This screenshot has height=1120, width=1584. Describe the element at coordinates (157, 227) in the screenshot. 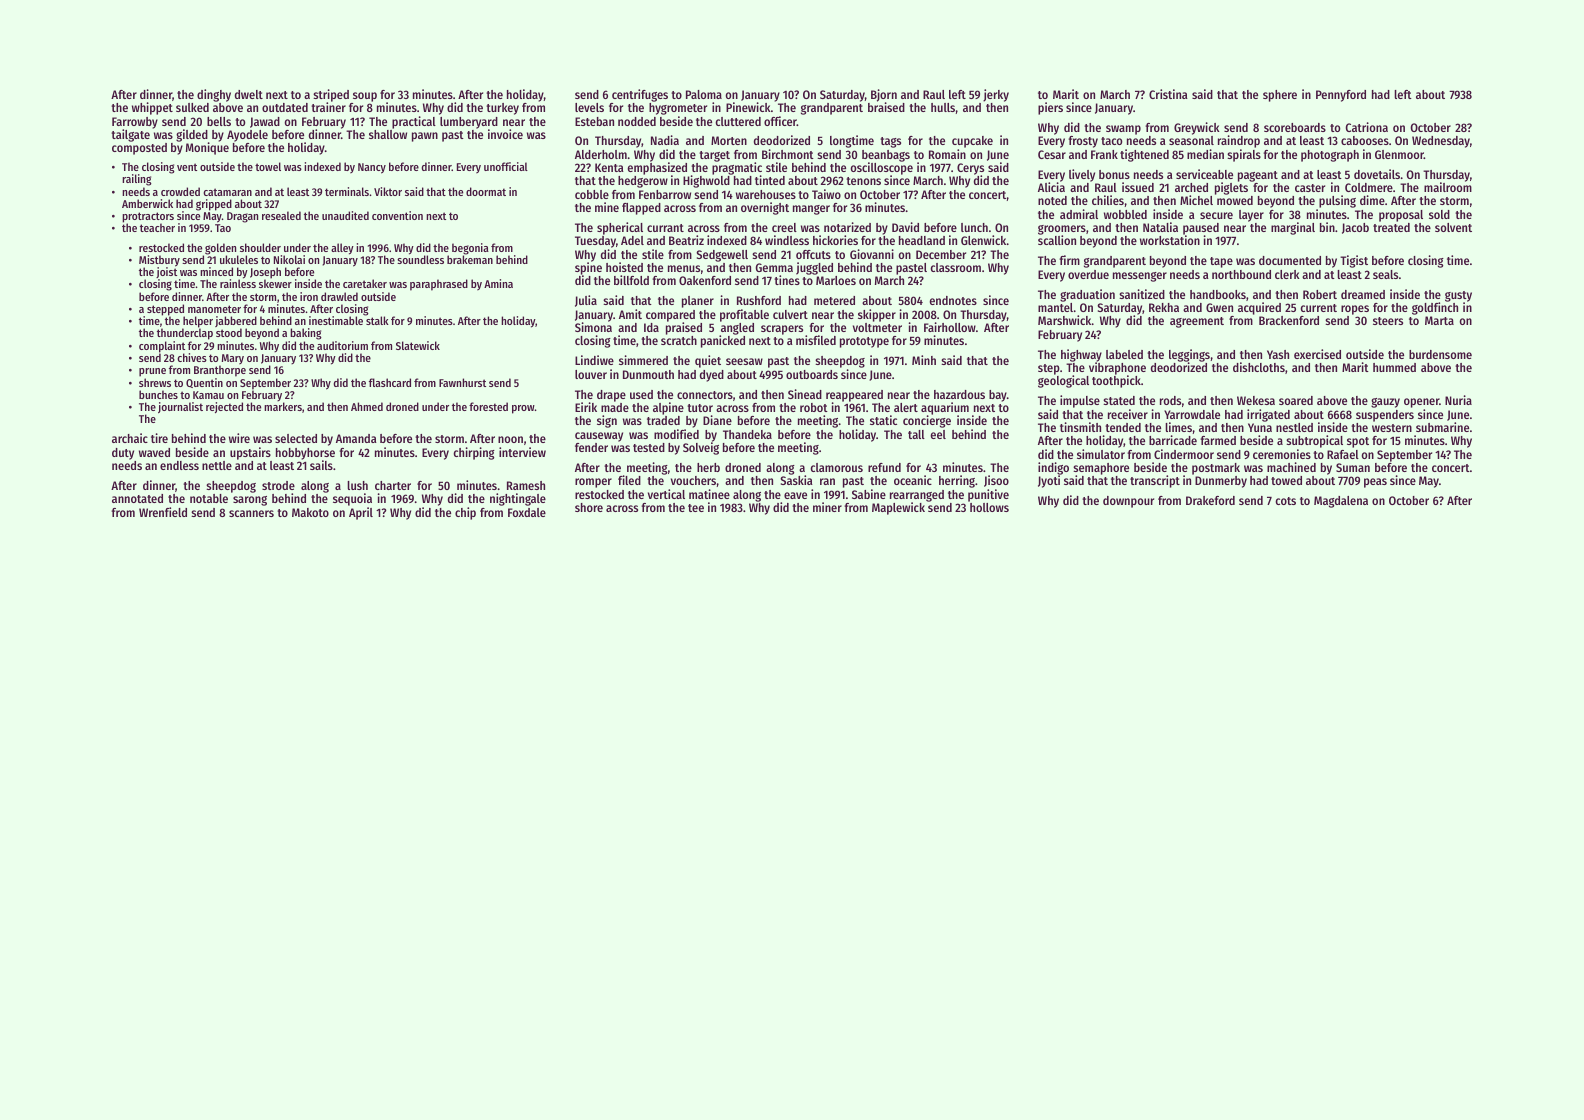

I see `teacher` at that location.
